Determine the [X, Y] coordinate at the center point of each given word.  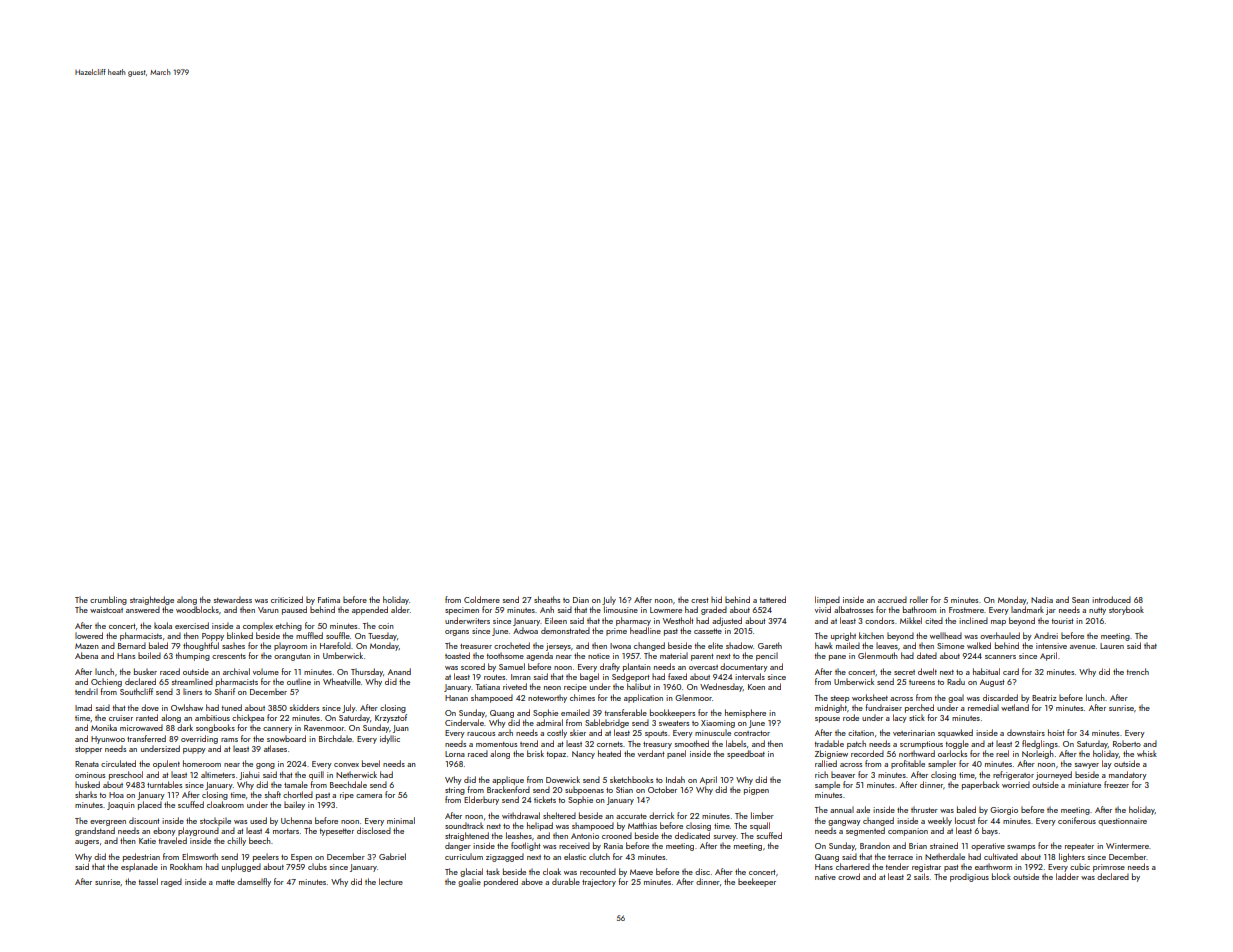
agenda [539, 656]
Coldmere [482, 599]
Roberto [1127, 743]
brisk [535, 753]
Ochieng [106, 682]
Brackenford [508, 789]
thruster [924, 809]
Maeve [641, 872]
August [992, 683]
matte [225, 882]
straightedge [152, 600]
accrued [892, 599]
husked [87, 784]
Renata [87, 764]
